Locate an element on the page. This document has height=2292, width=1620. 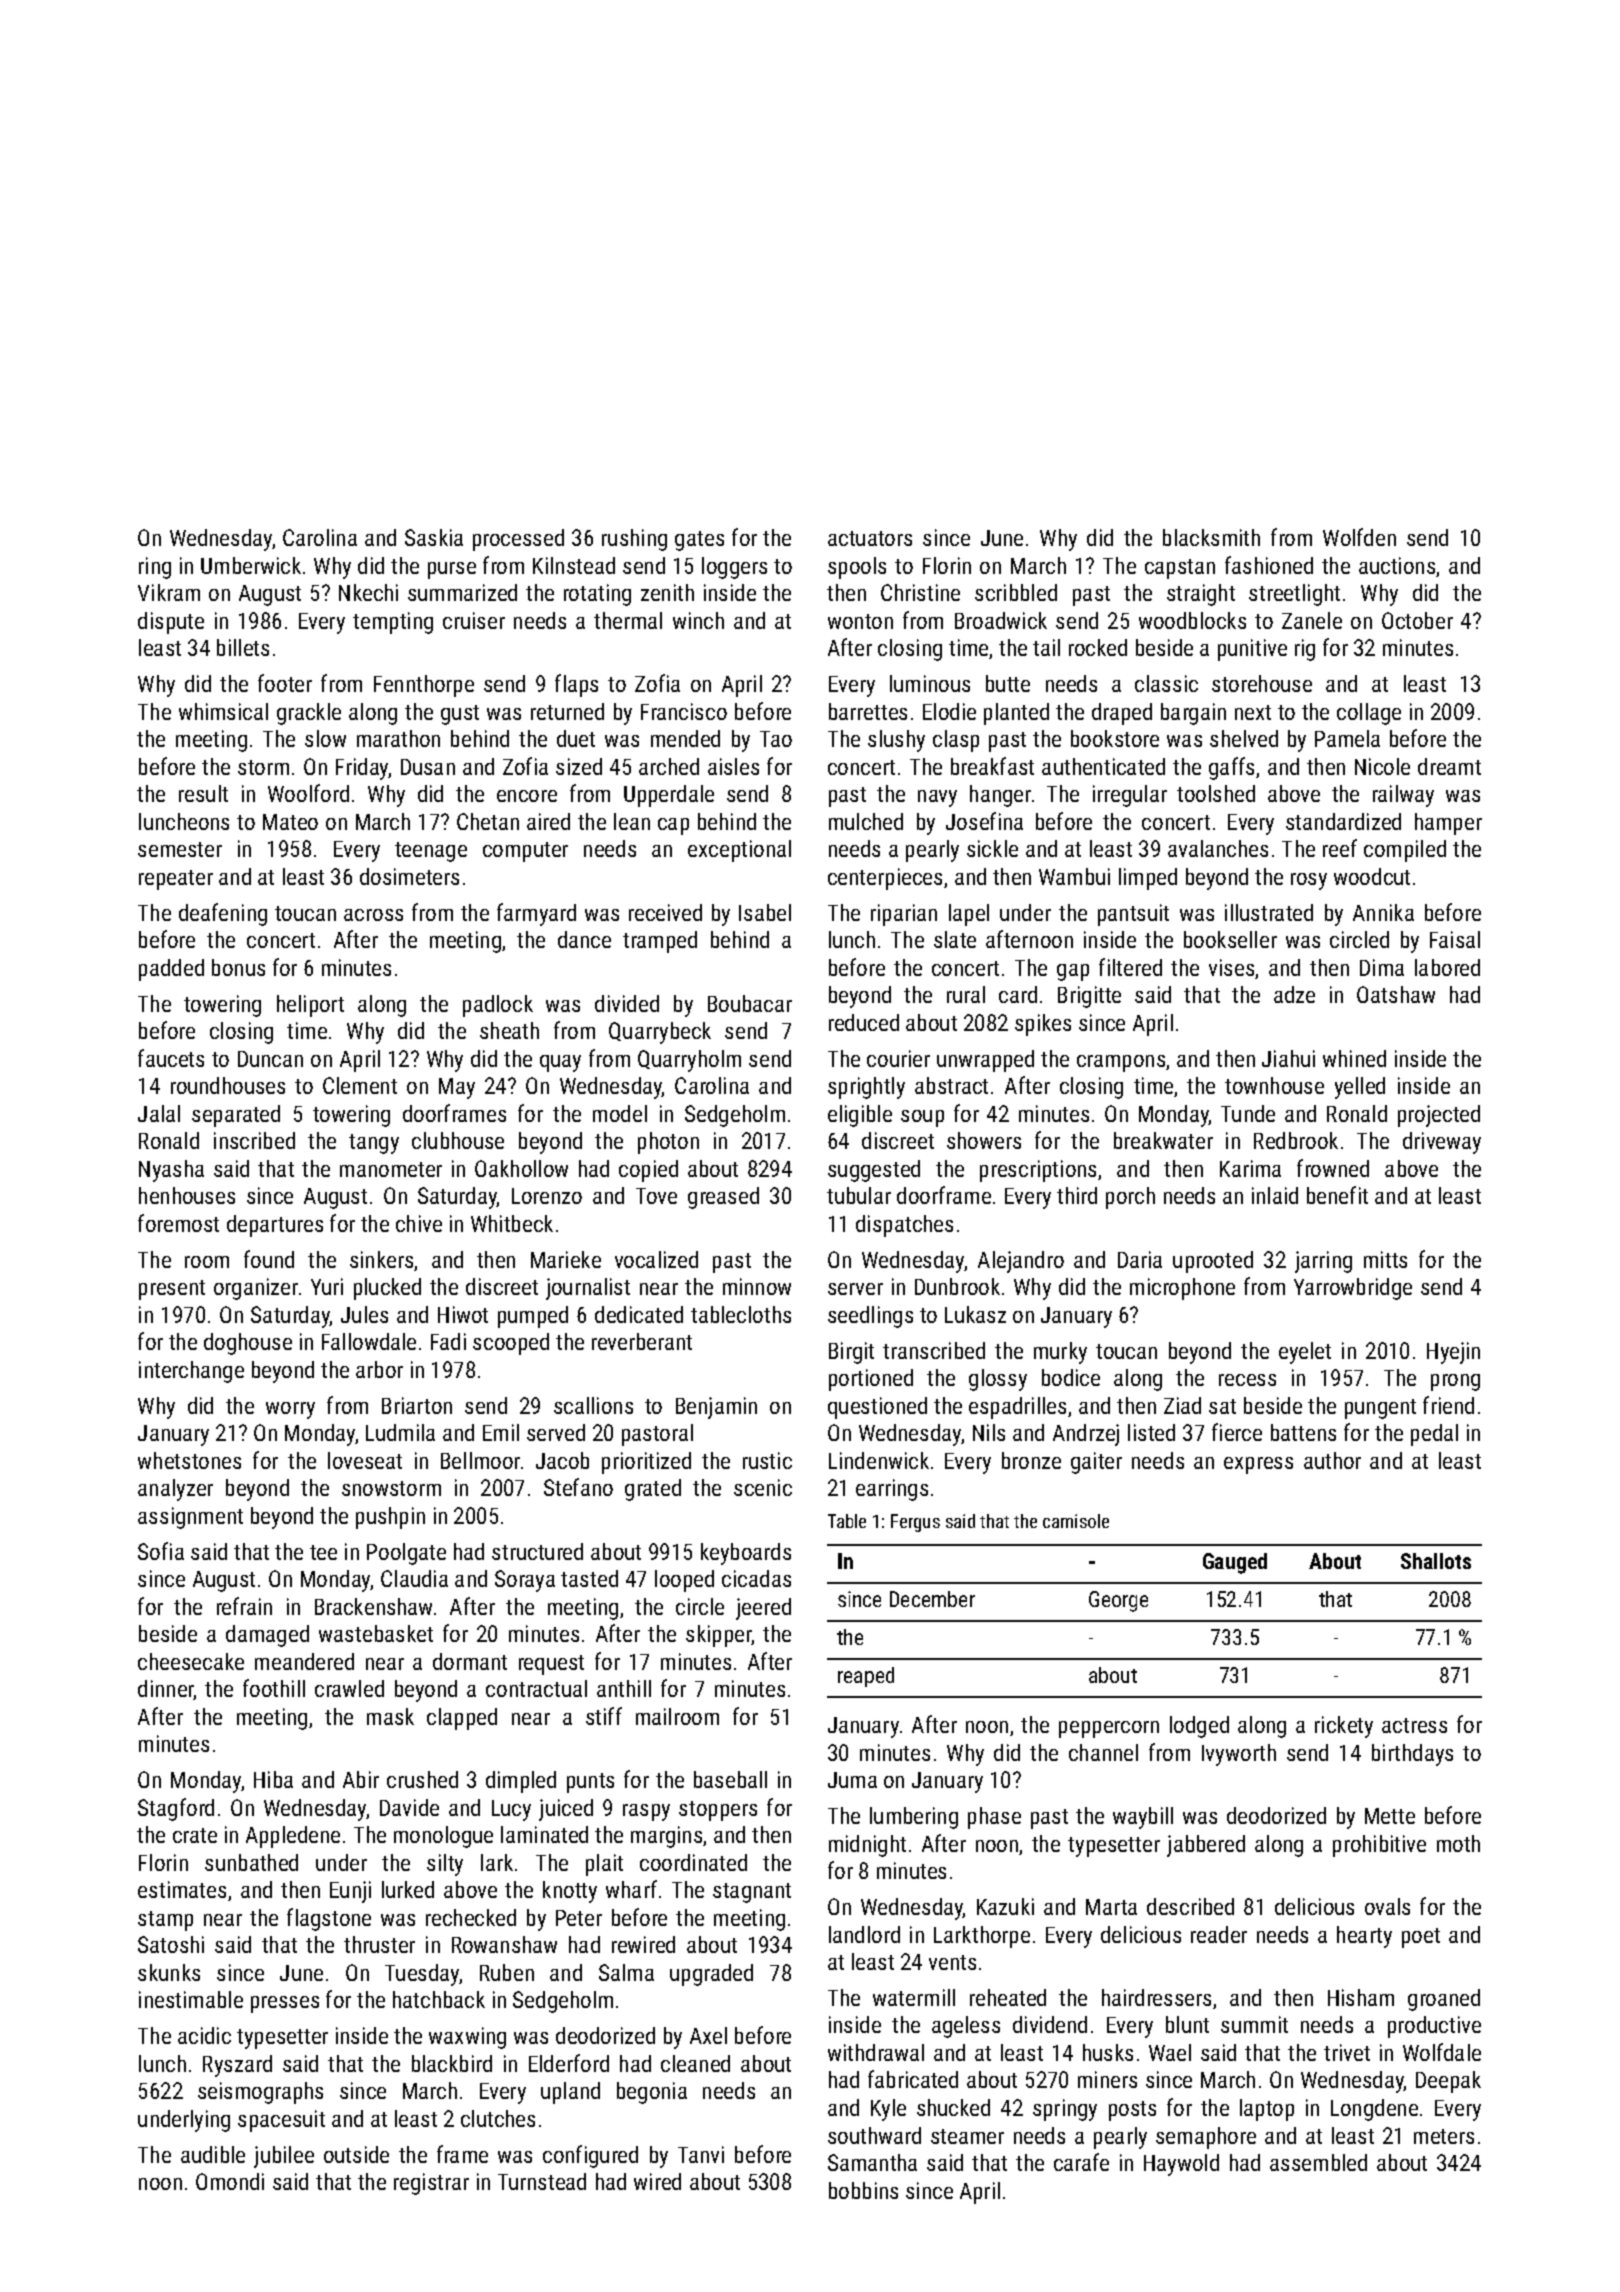
skunks is located at coordinates (169, 1972).
